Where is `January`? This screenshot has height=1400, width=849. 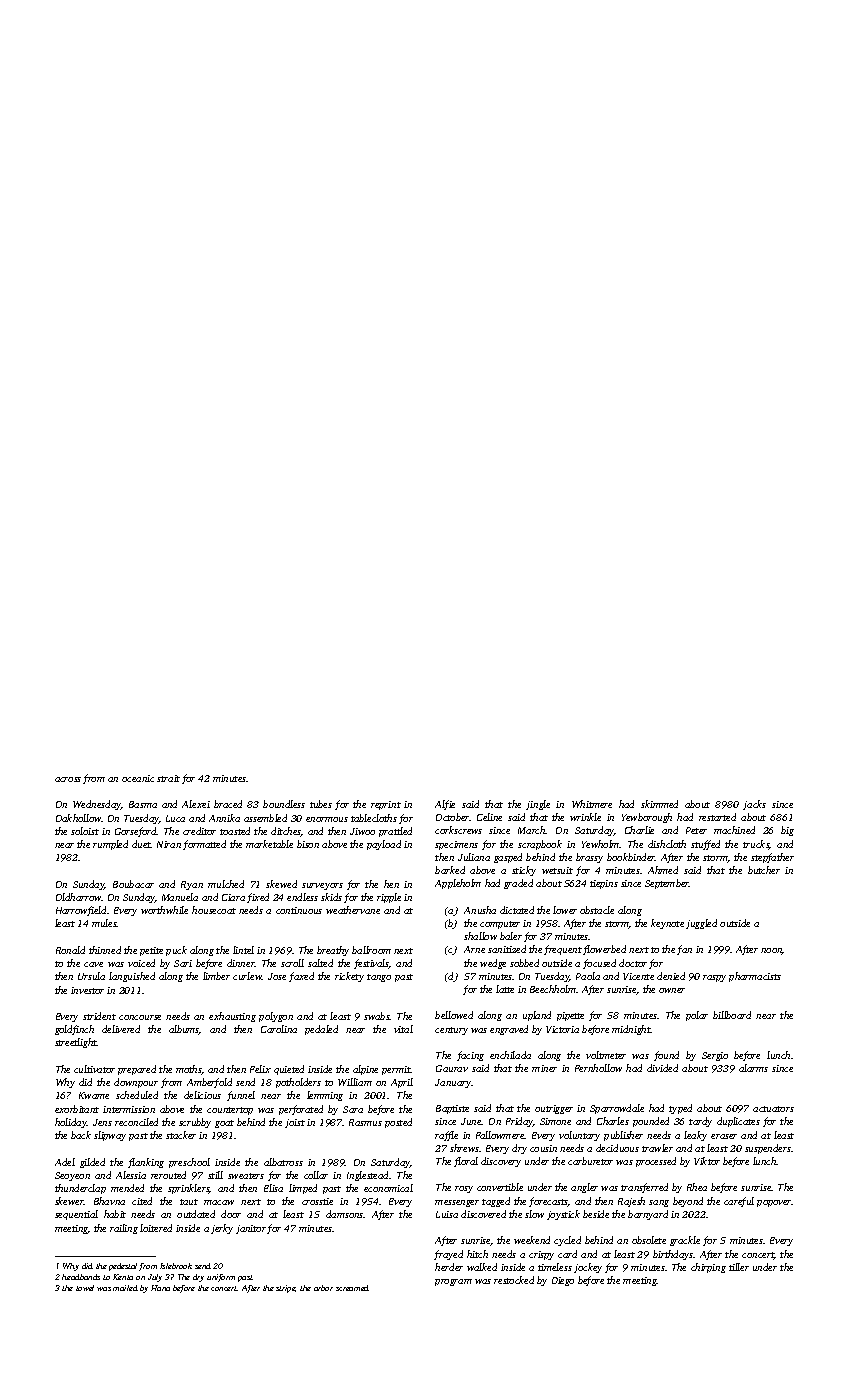
January is located at coordinates (453, 1083).
